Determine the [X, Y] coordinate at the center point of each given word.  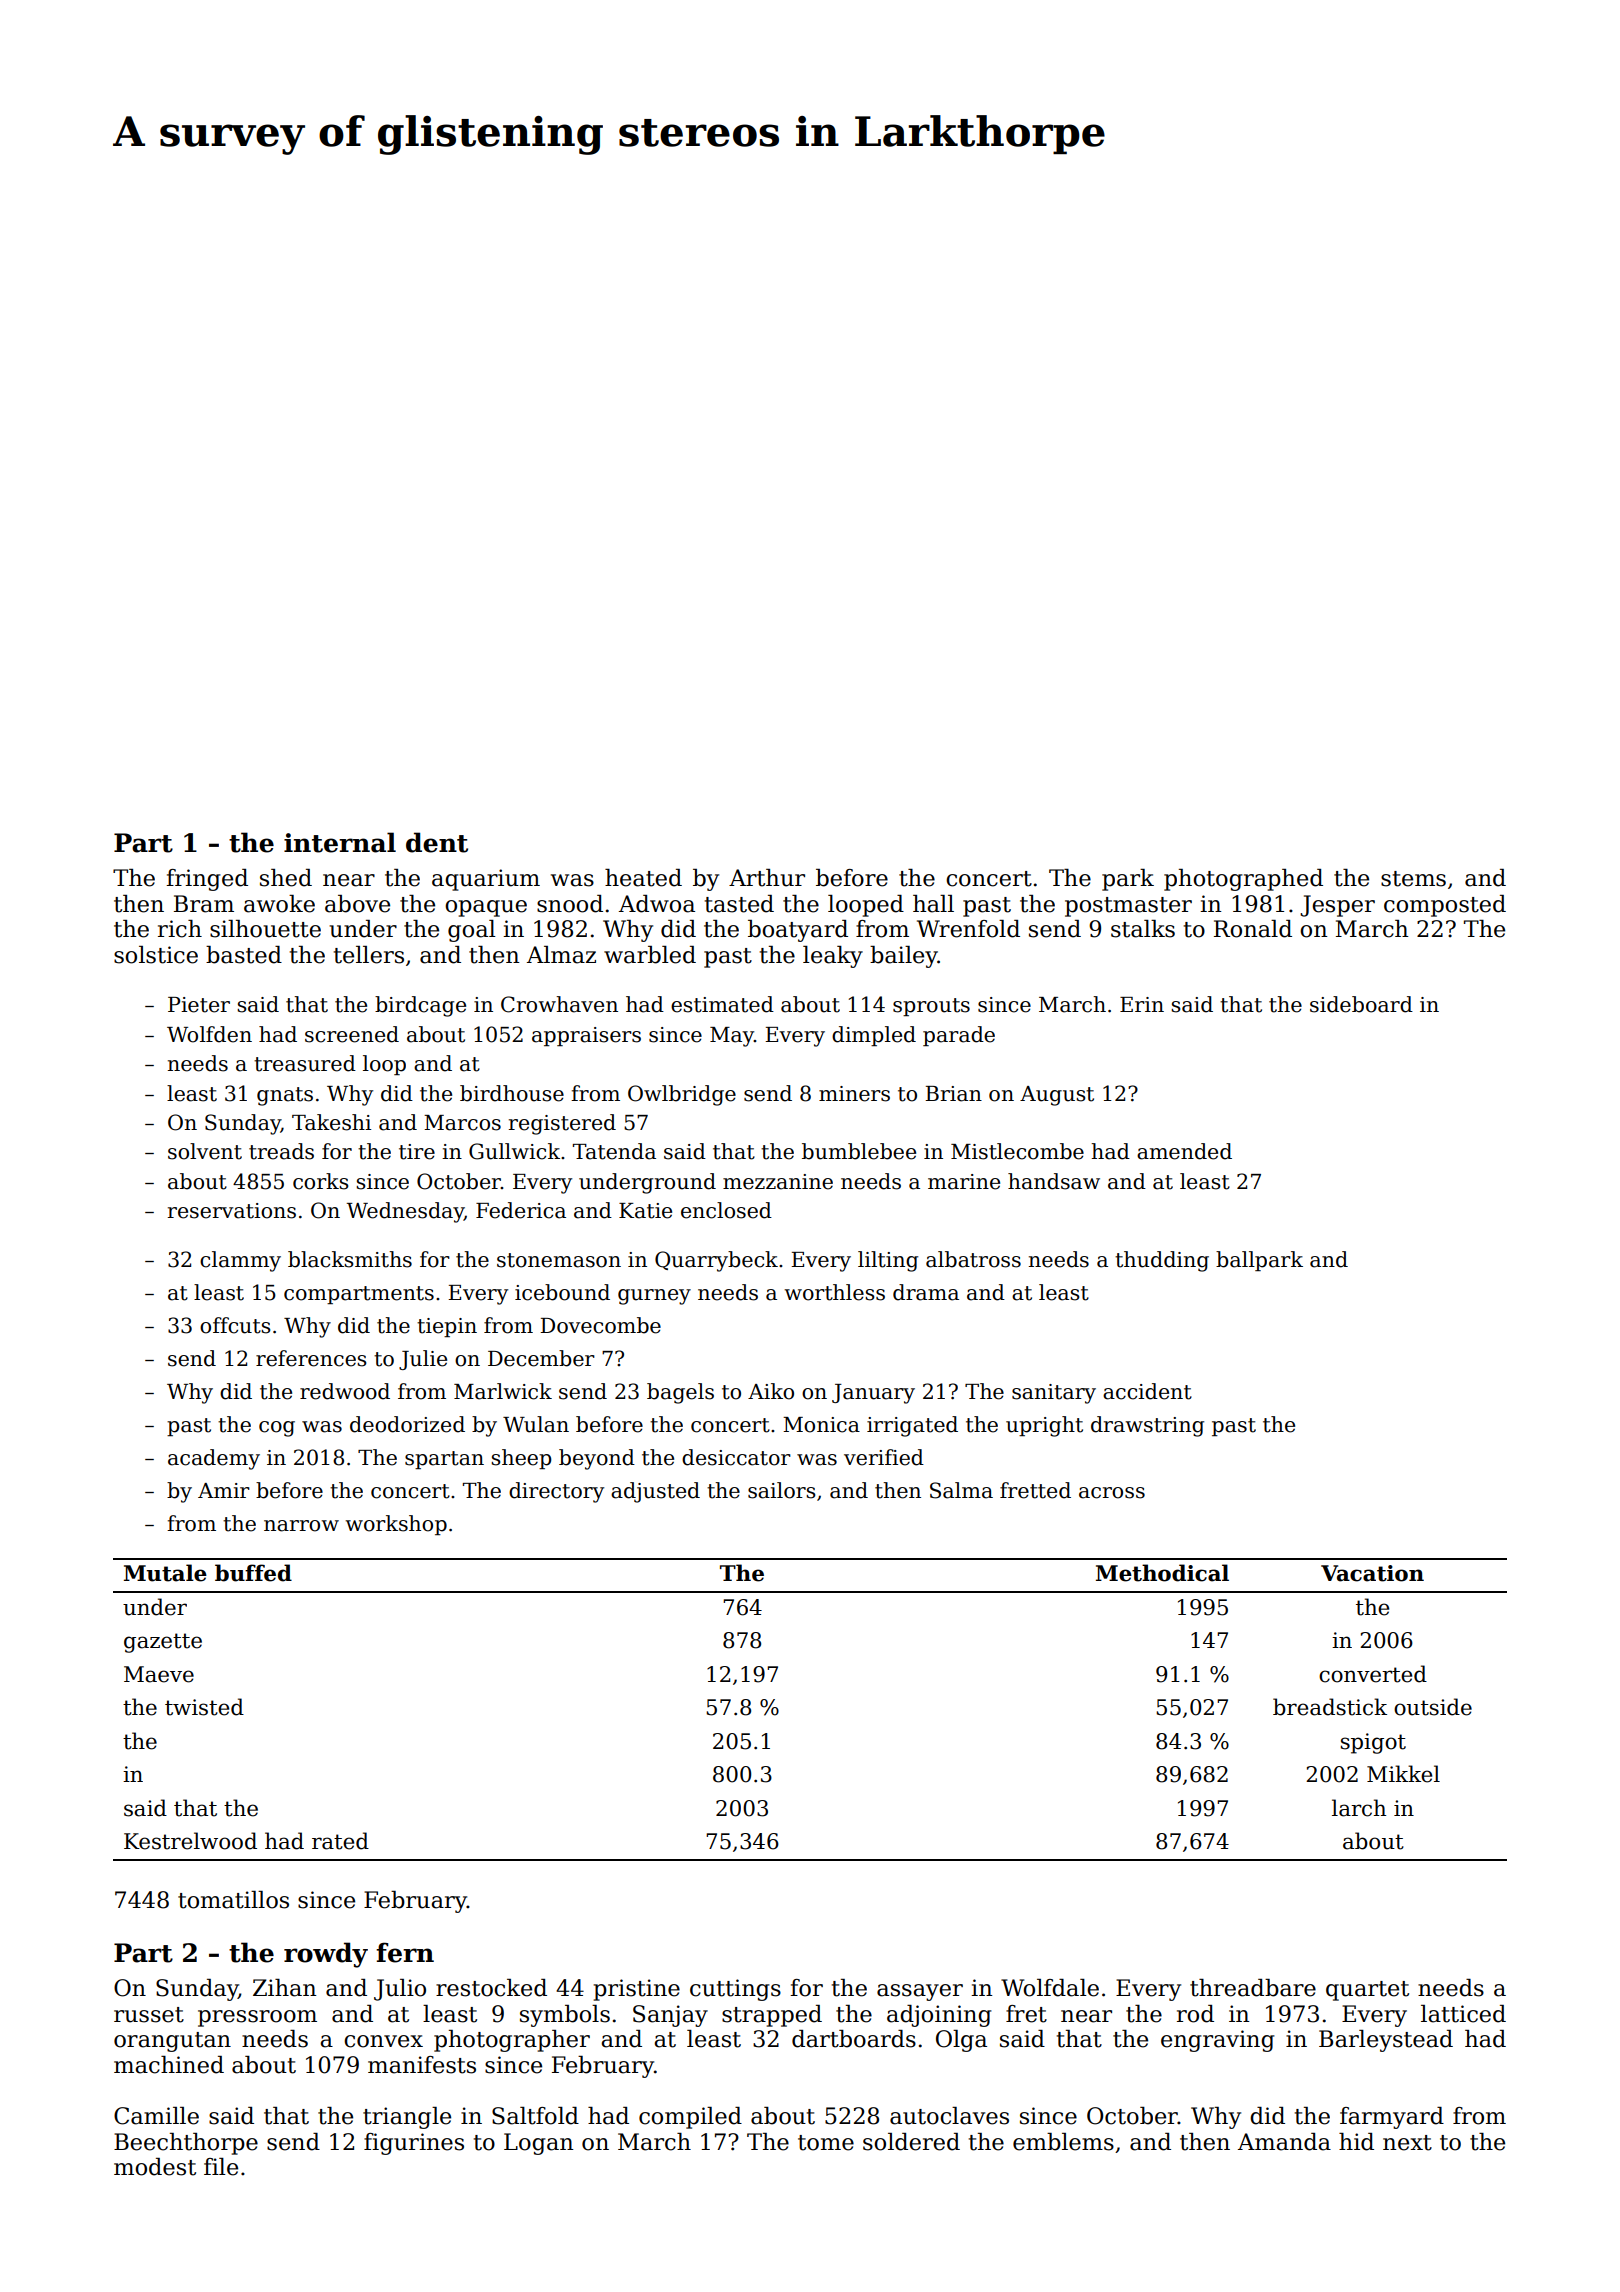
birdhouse [512, 1093]
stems [1413, 879]
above [357, 904]
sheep [521, 1459]
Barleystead [1386, 2041]
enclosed [726, 1210]
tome [826, 2143]
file [221, 2167]
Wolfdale [1050, 1988]
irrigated [912, 1426]
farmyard [1392, 2118]
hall [933, 904]
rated [340, 1841]
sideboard [1361, 1004]
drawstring [1147, 1426]
